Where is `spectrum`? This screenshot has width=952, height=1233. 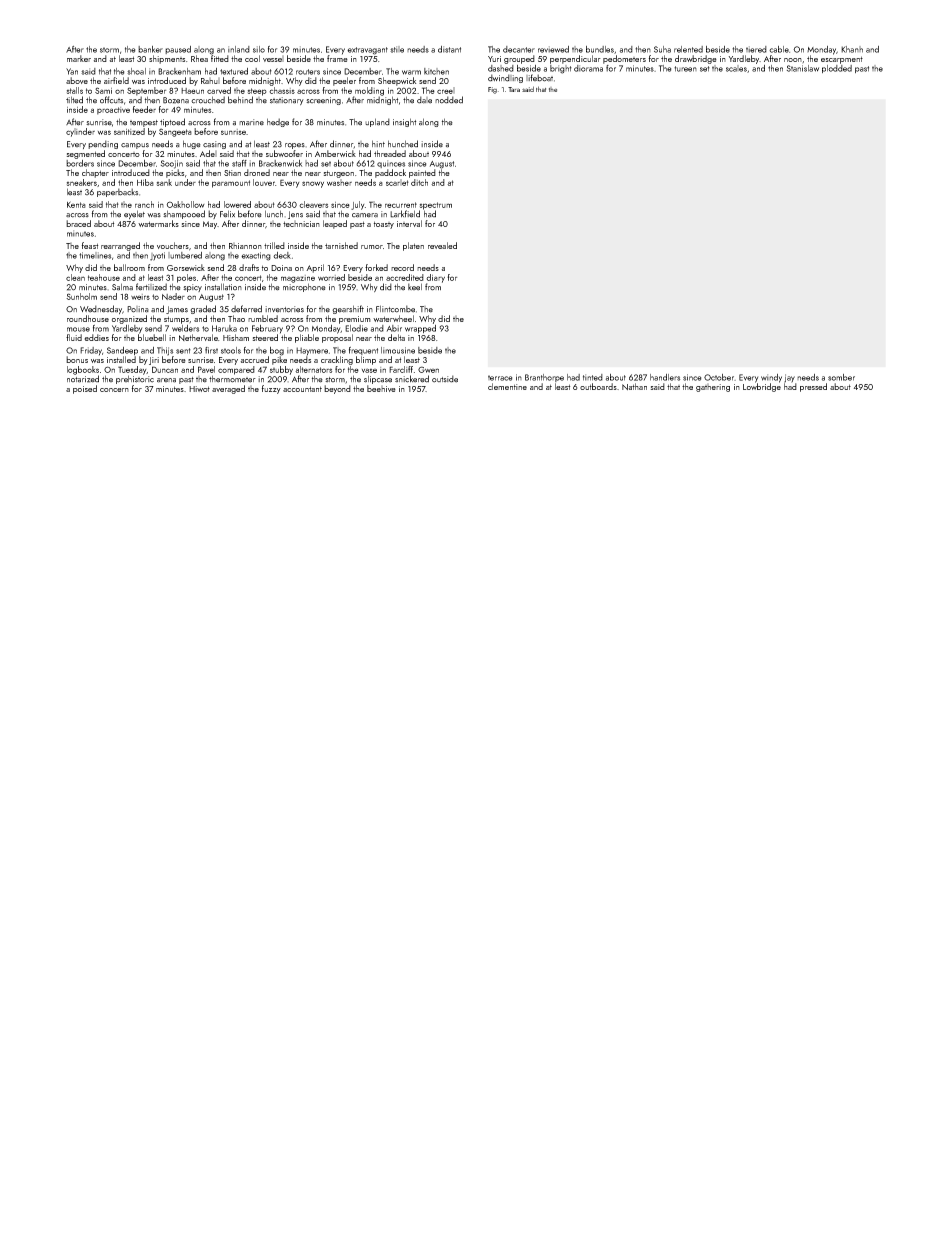
spectrum is located at coordinates (436, 206).
